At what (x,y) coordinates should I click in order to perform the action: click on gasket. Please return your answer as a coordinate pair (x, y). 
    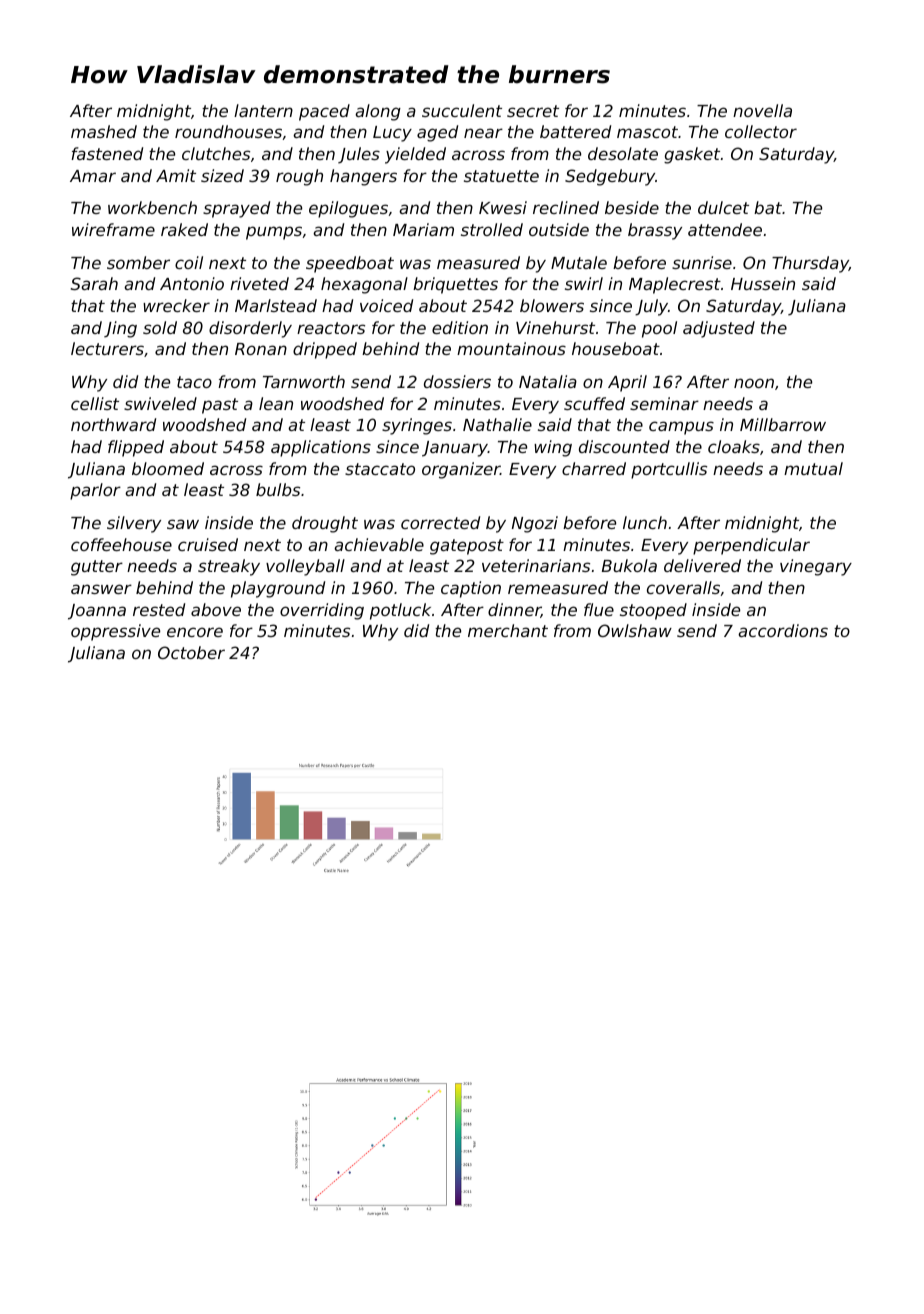
    Looking at the image, I should click on (692, 155).
